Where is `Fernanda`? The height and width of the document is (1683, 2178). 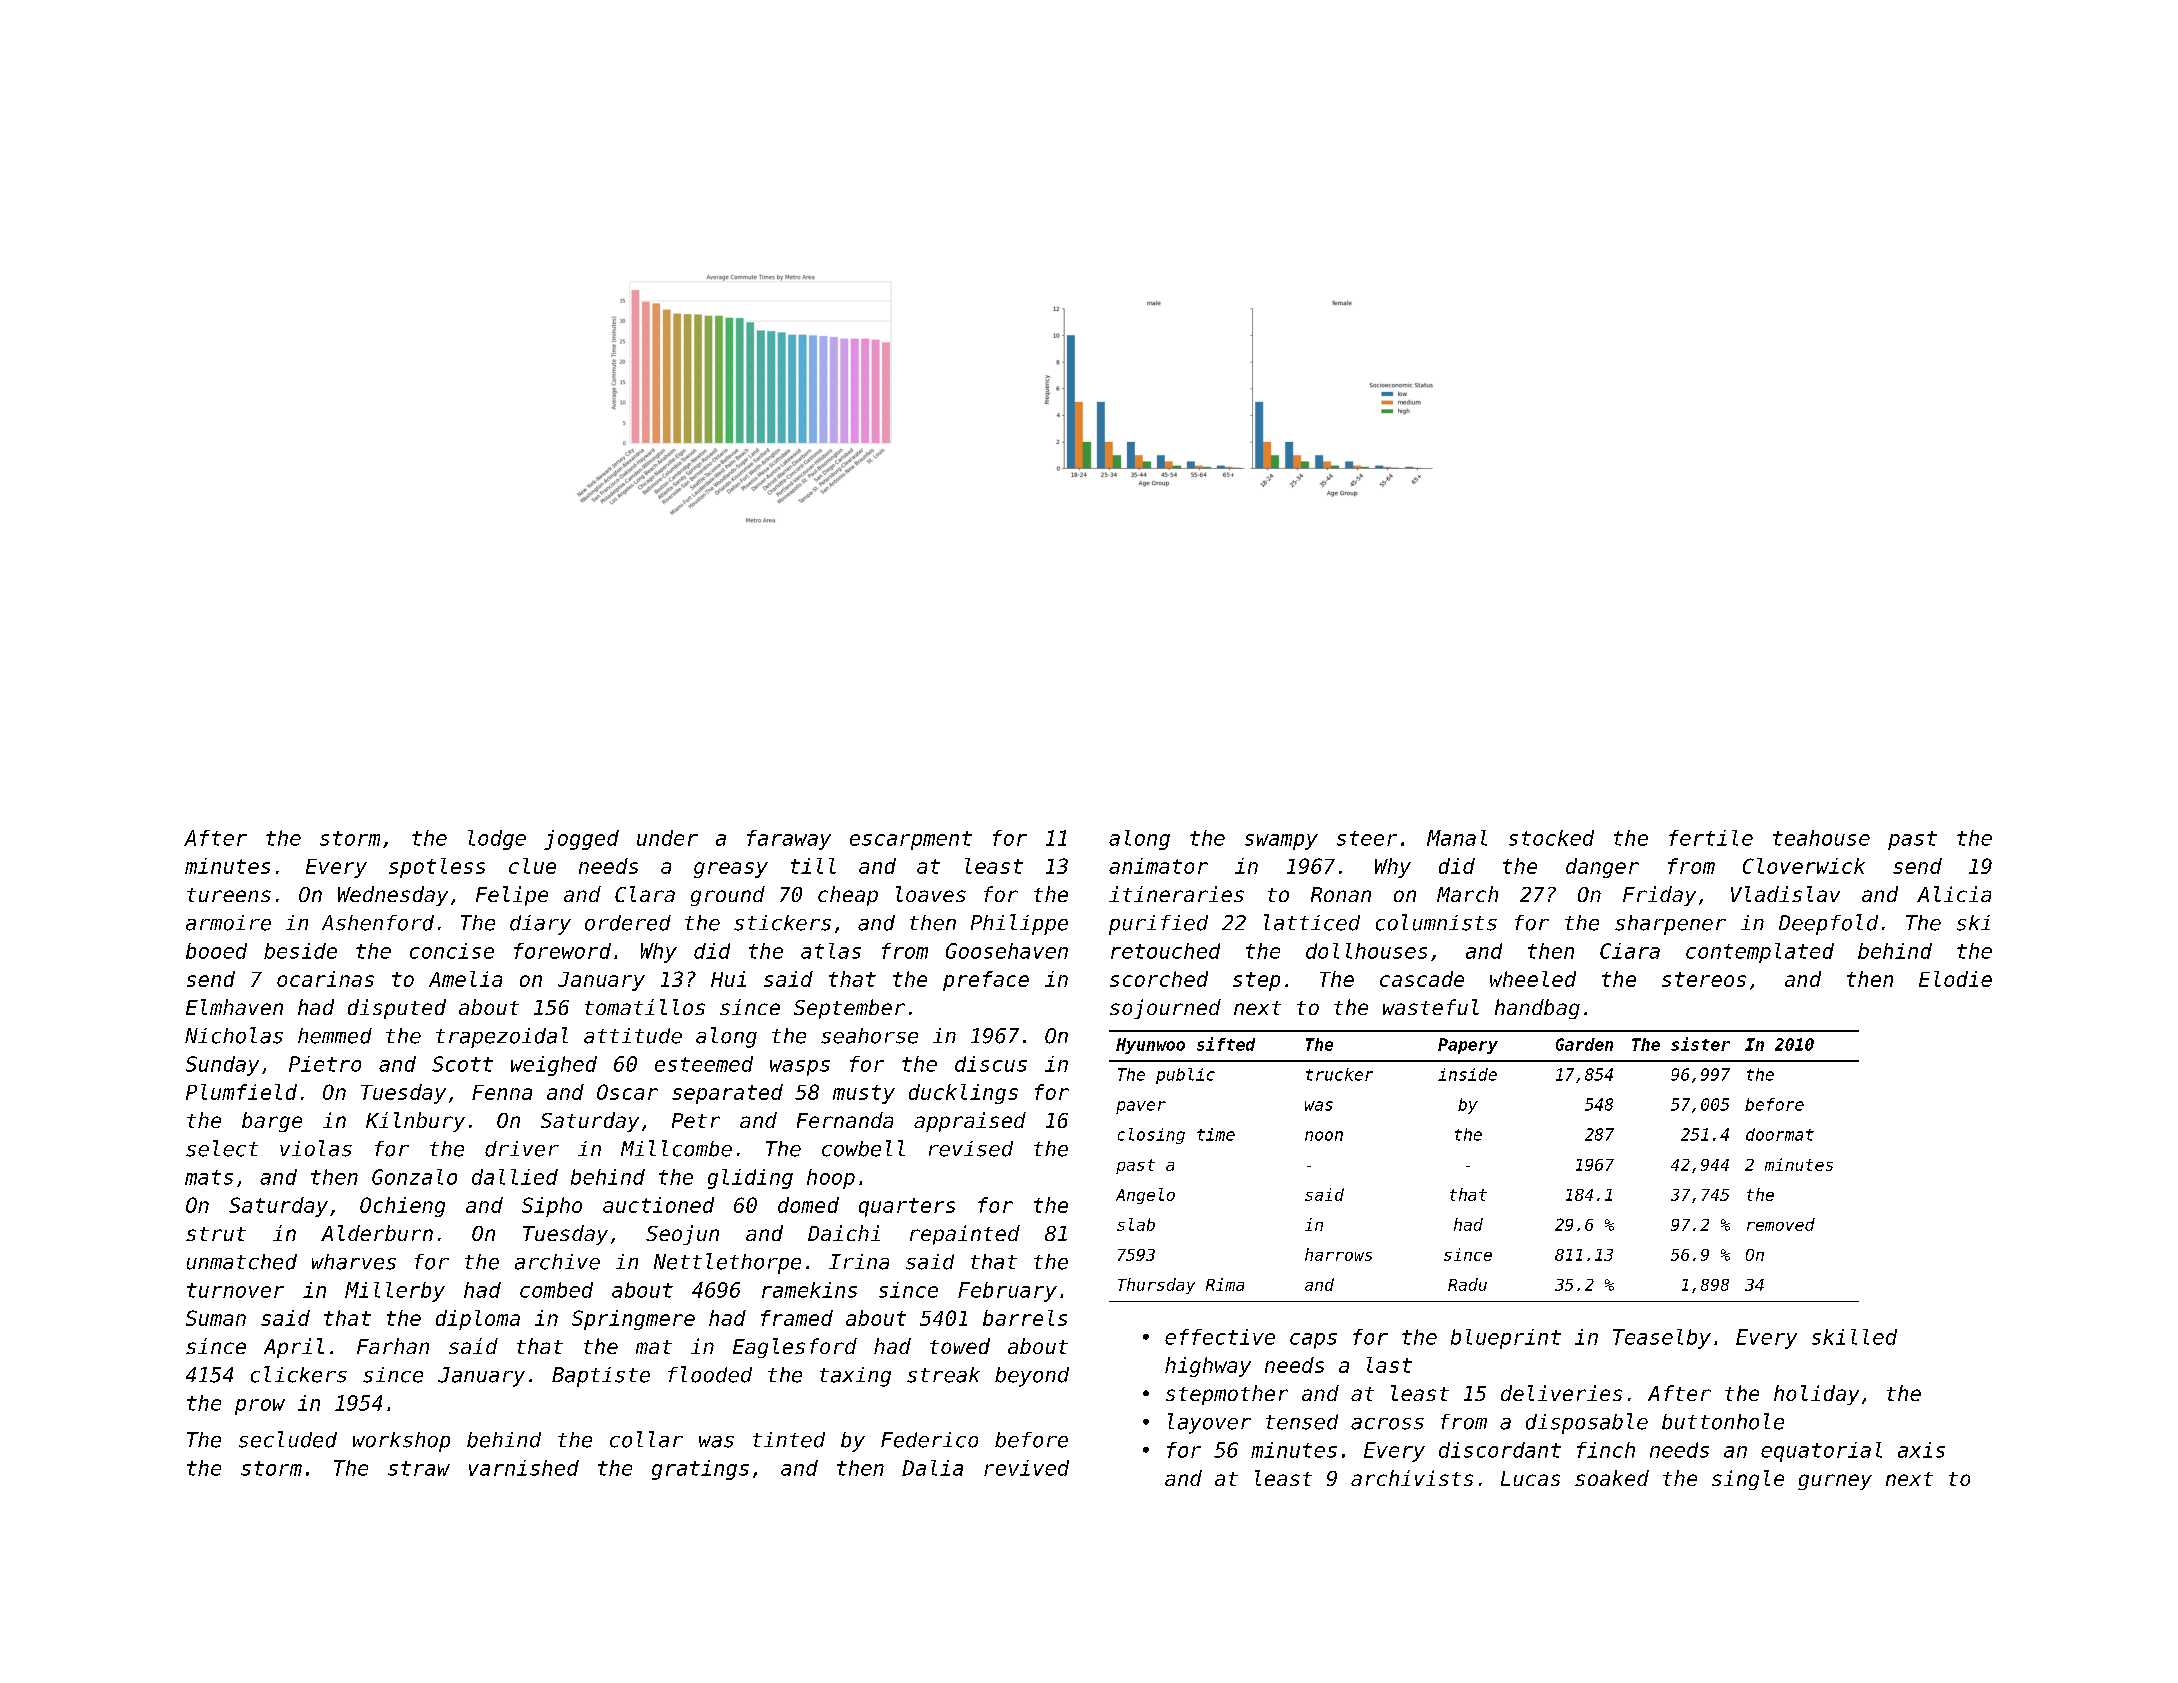
Fernanda is located at coordinates (845, 1120).
